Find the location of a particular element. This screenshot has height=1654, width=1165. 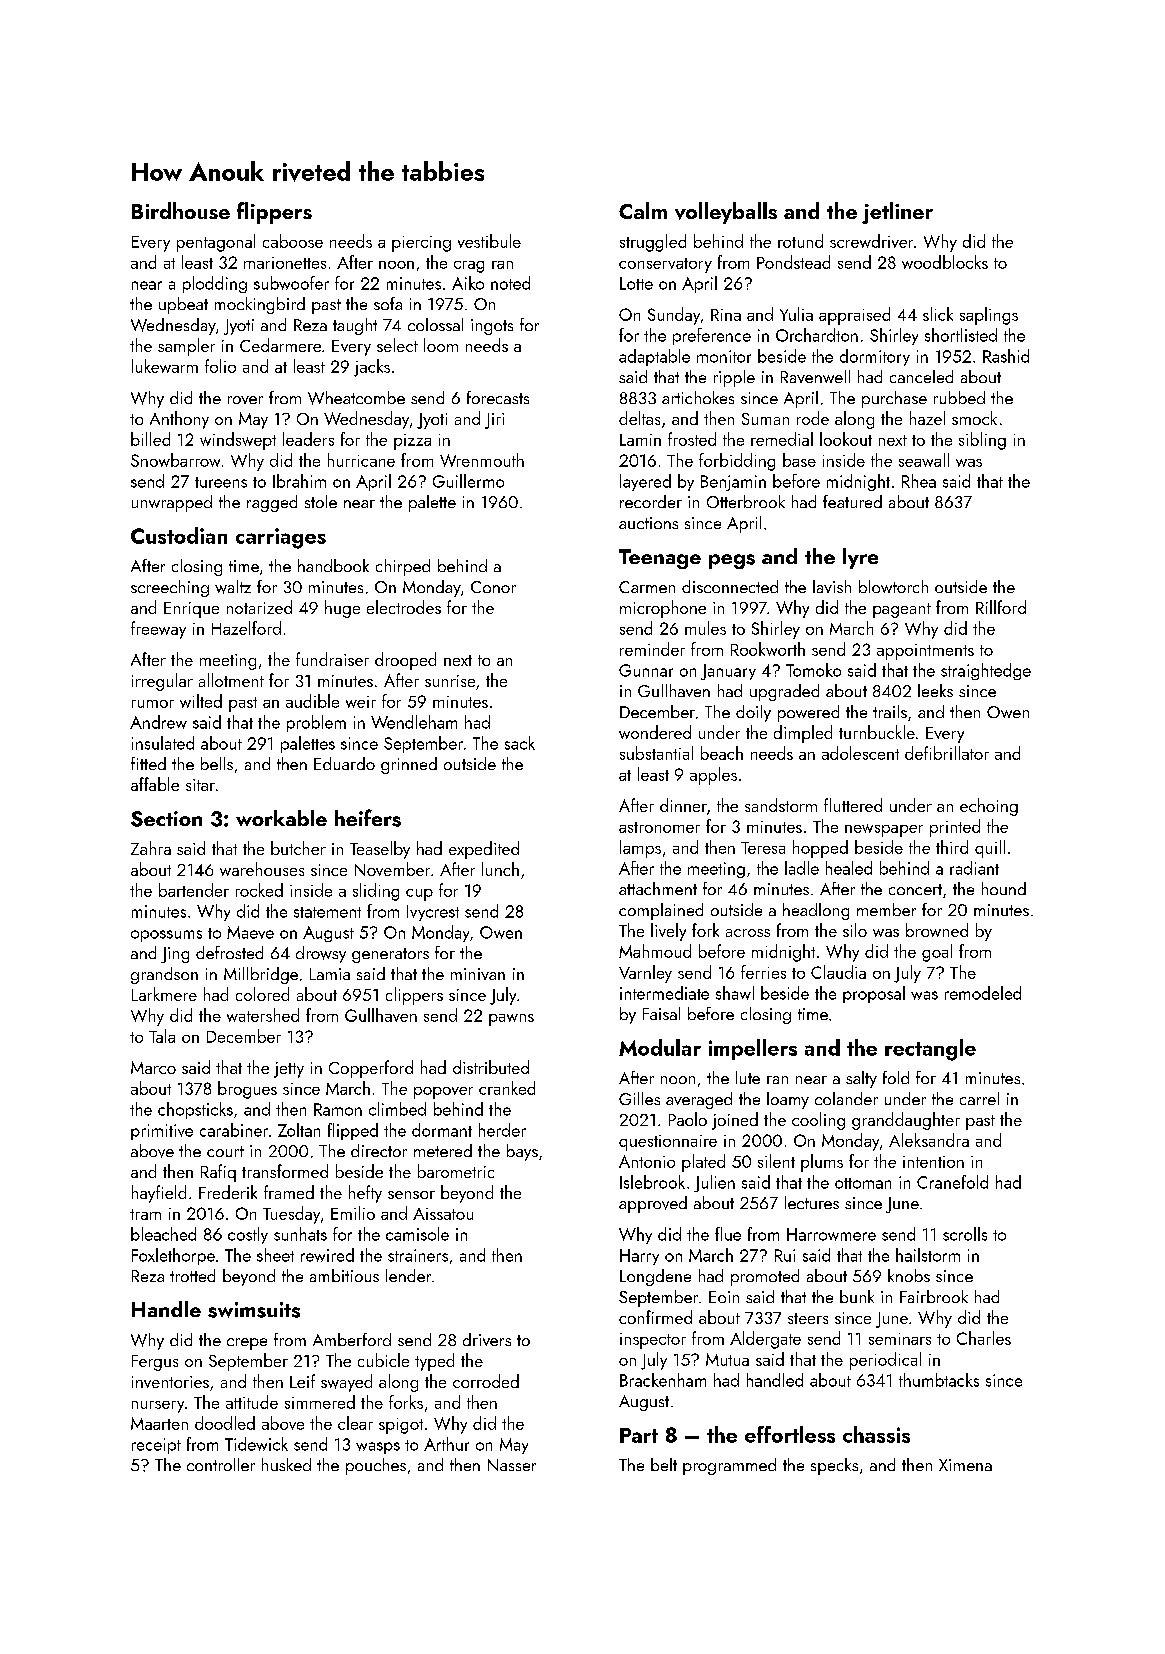

headlong is located at coordinates (816, 911).
